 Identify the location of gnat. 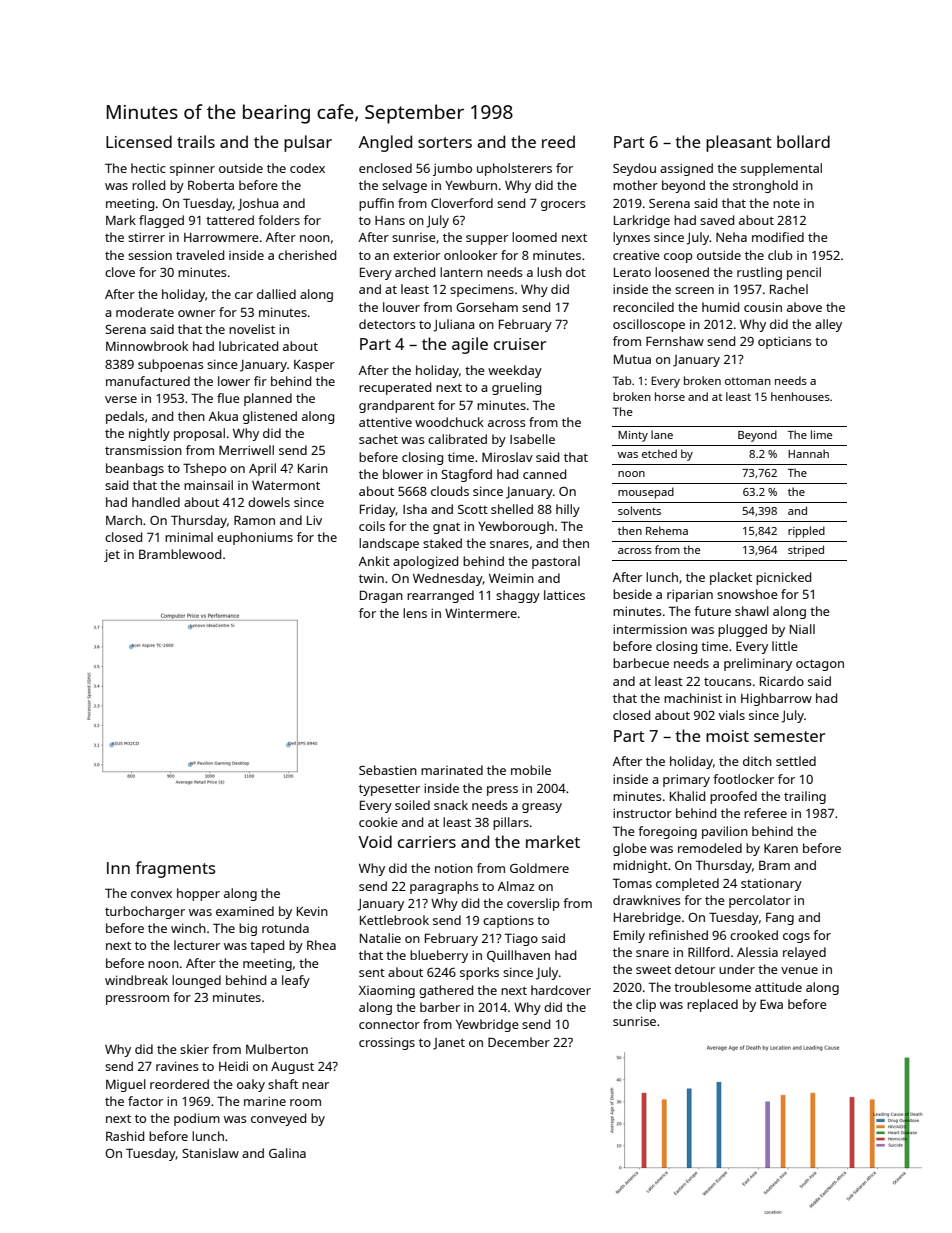
(446, 528).
